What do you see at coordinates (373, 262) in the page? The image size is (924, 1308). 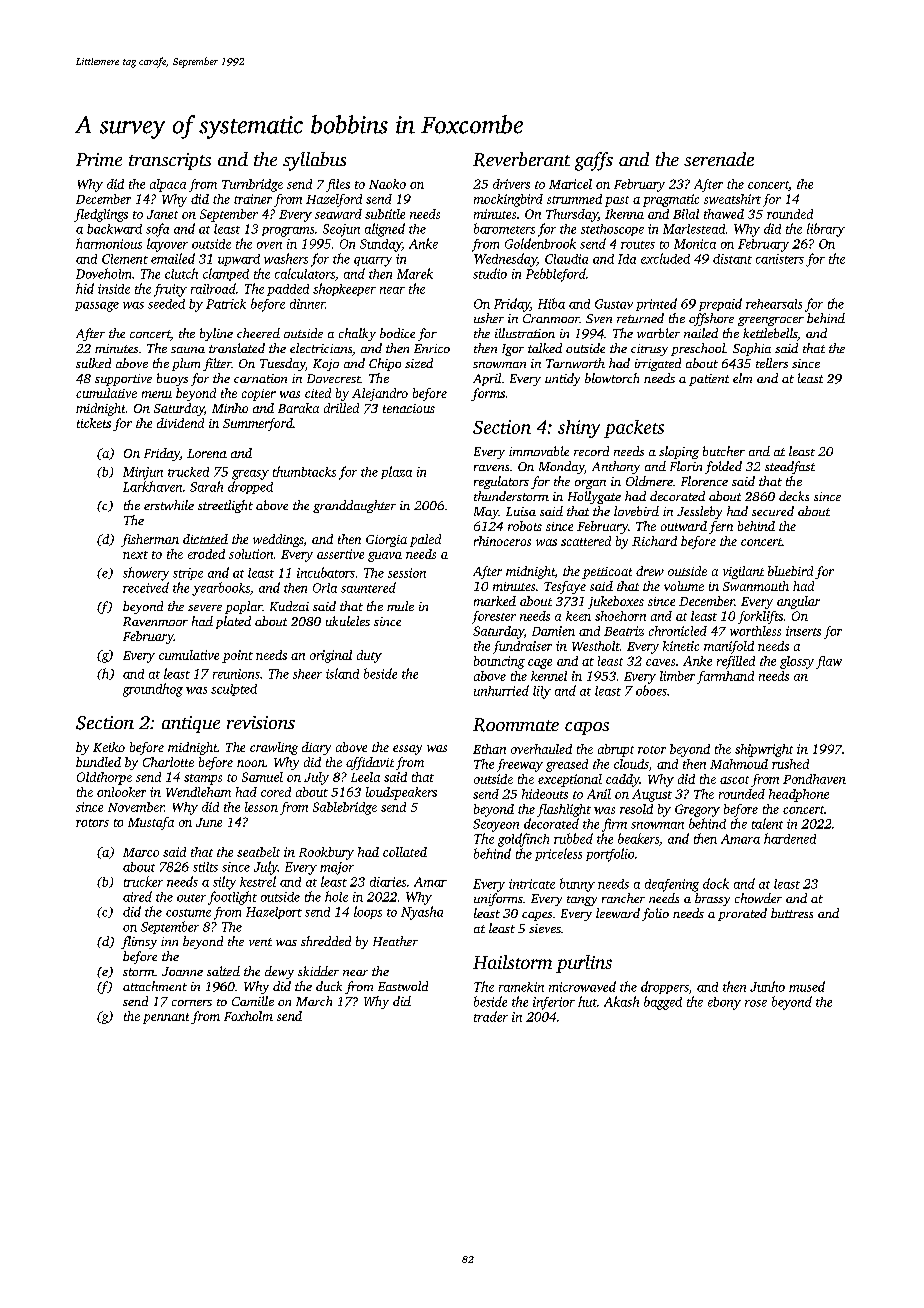 I see `quarry` at bounding box center [373, 262].
